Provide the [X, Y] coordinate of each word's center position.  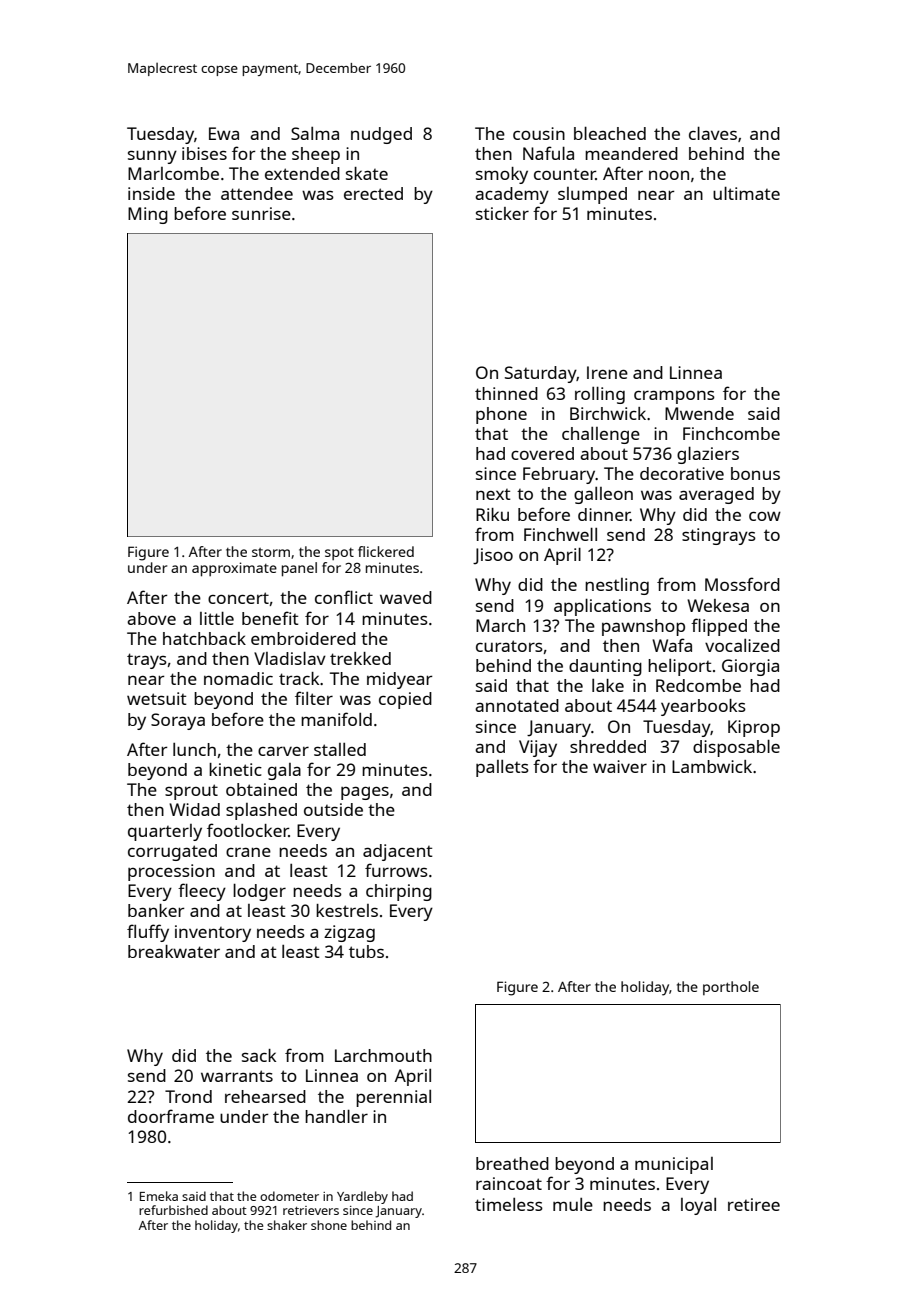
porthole [731, 988]
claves [713, 133]
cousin [539, 133]
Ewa [224, 133]
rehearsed [265, 1096]
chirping [399, 892]
